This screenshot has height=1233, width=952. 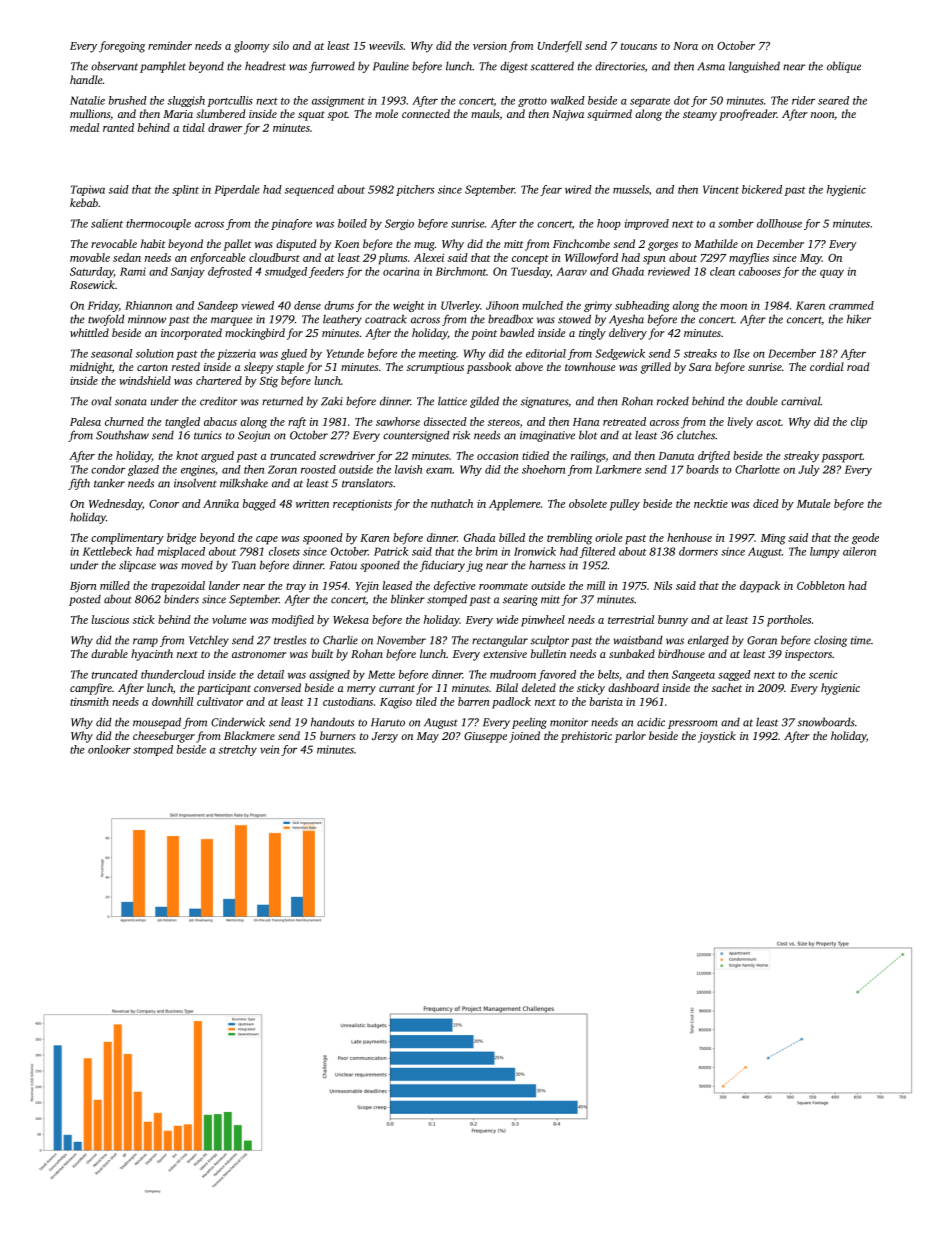 I want to click on seared, so click(x=833, y=100).
